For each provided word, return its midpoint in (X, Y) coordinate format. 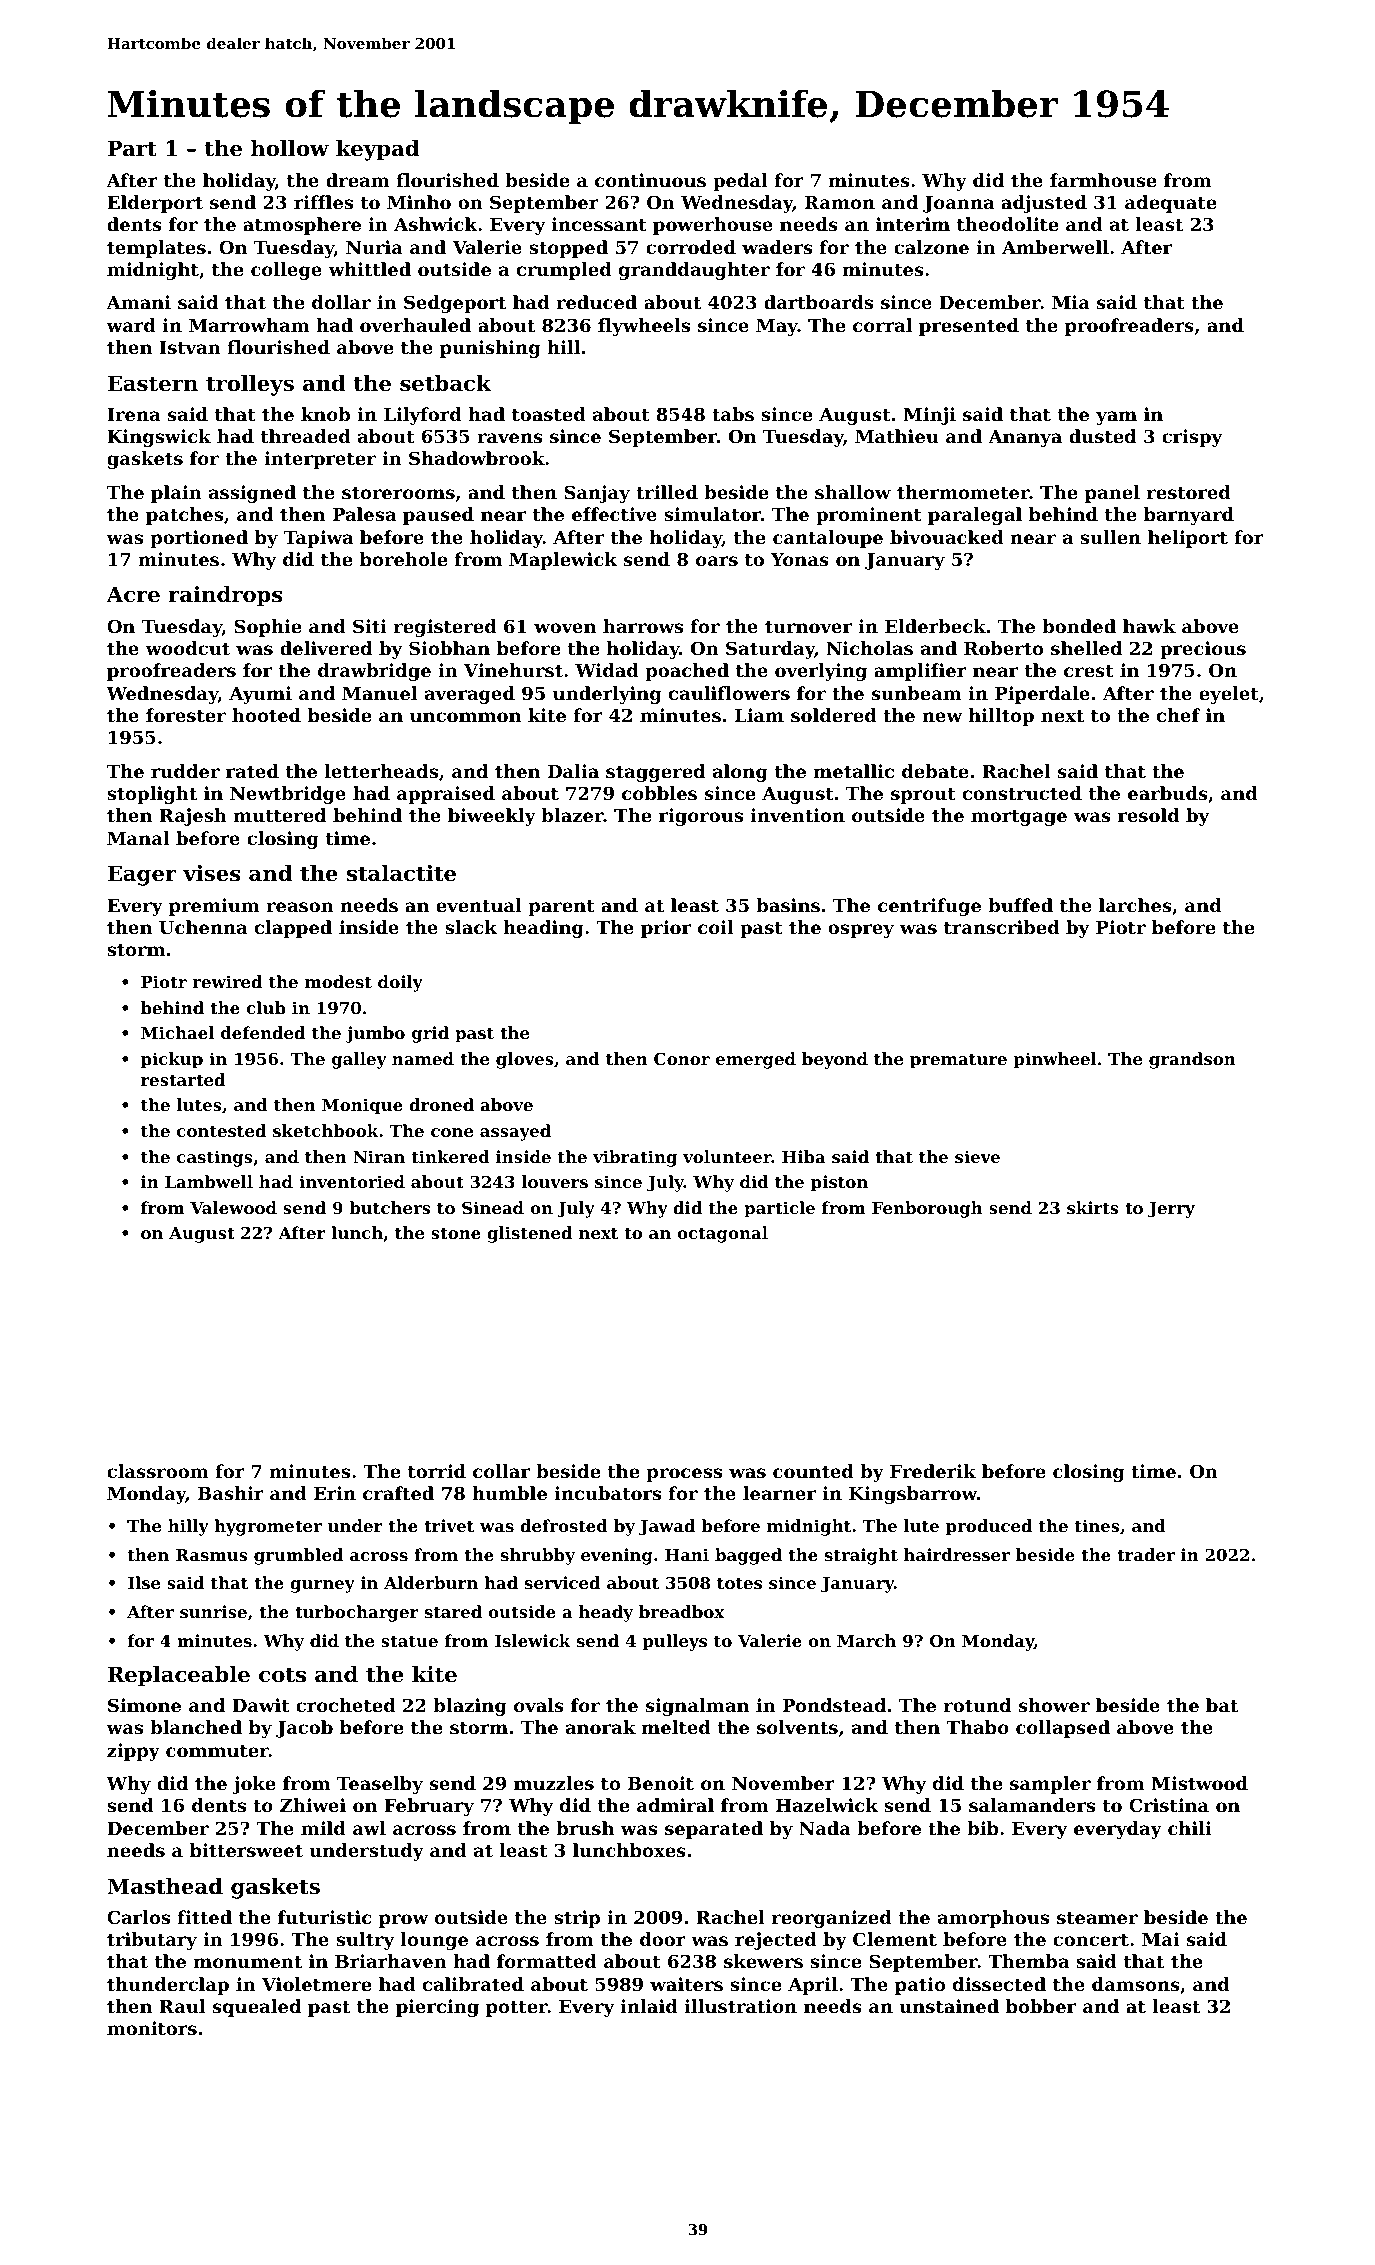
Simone (144, 1705)
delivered (326, 648)
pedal (740, 182)
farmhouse (1103, 180)
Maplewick (563, 561)
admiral (675, 1805)
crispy (1192, 438)
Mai (1161, 1939)
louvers (555, 1181)
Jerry (1171, 1210)
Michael (177, 1032)
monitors (152, 2028)
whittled (369, 269)
